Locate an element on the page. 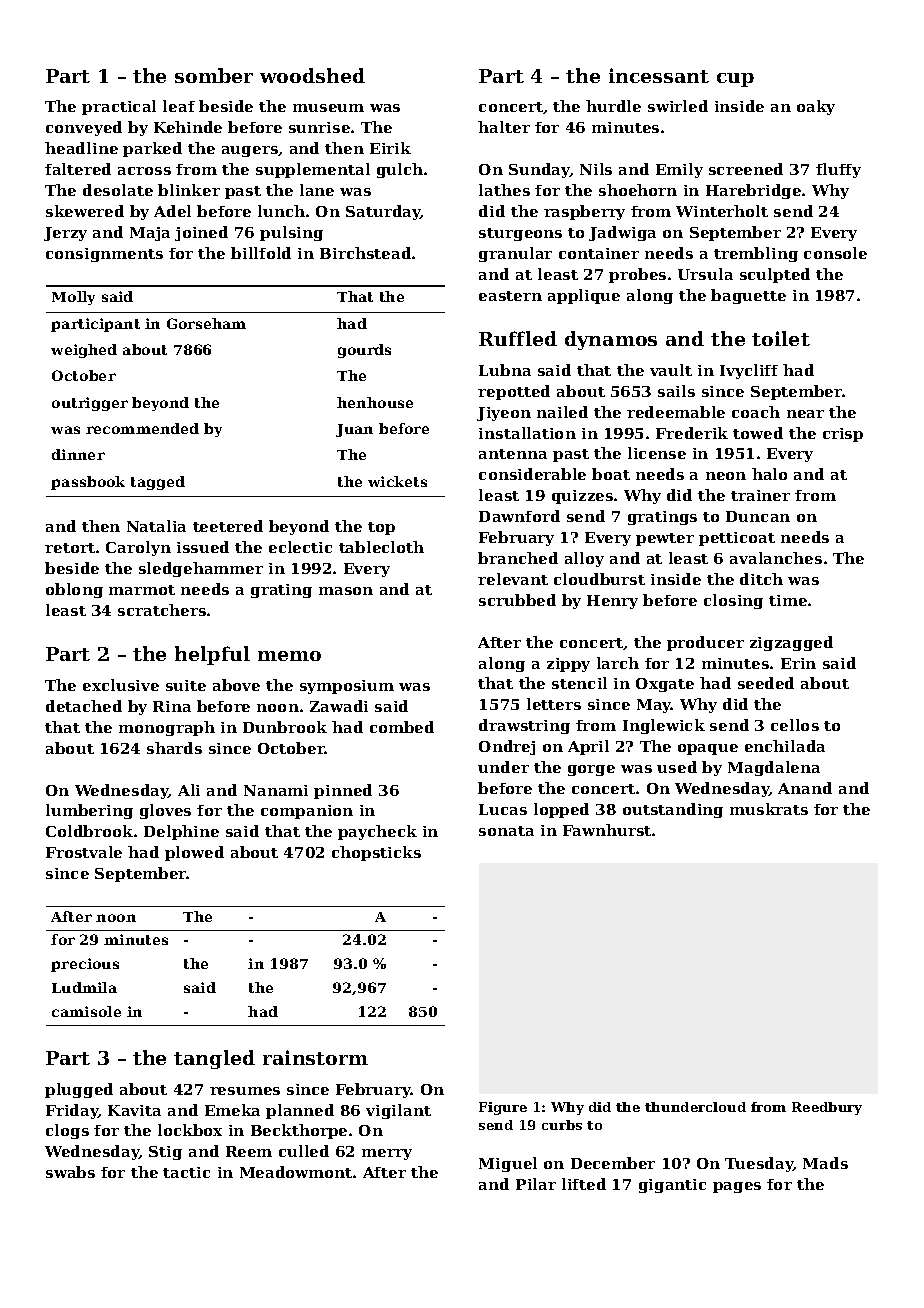 The image size is (924, 1308). somber is located at coordinates (214, 75).
